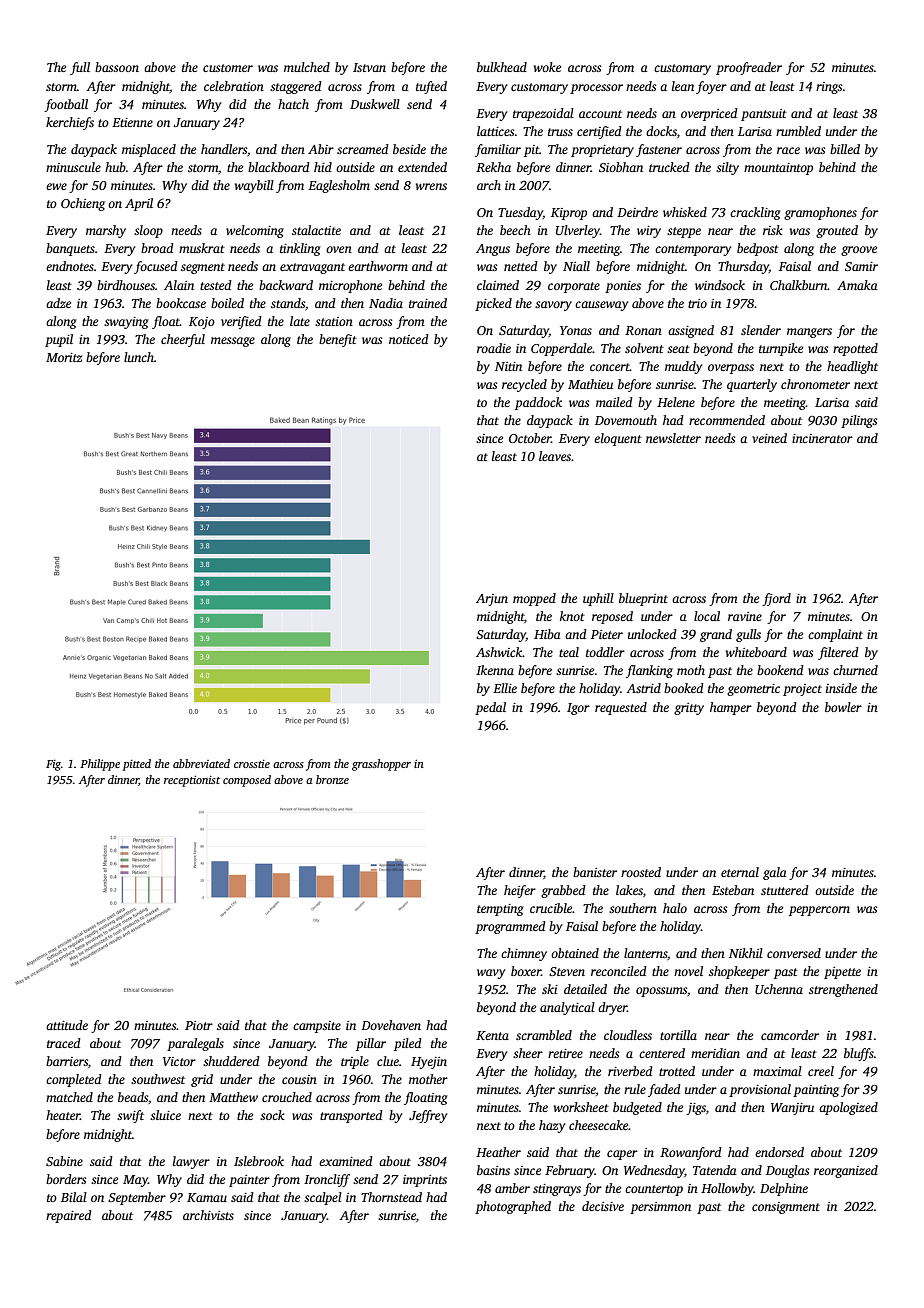 This screenshot has width=924, height=1308. I want to click on Igor, so click(578, 709).
